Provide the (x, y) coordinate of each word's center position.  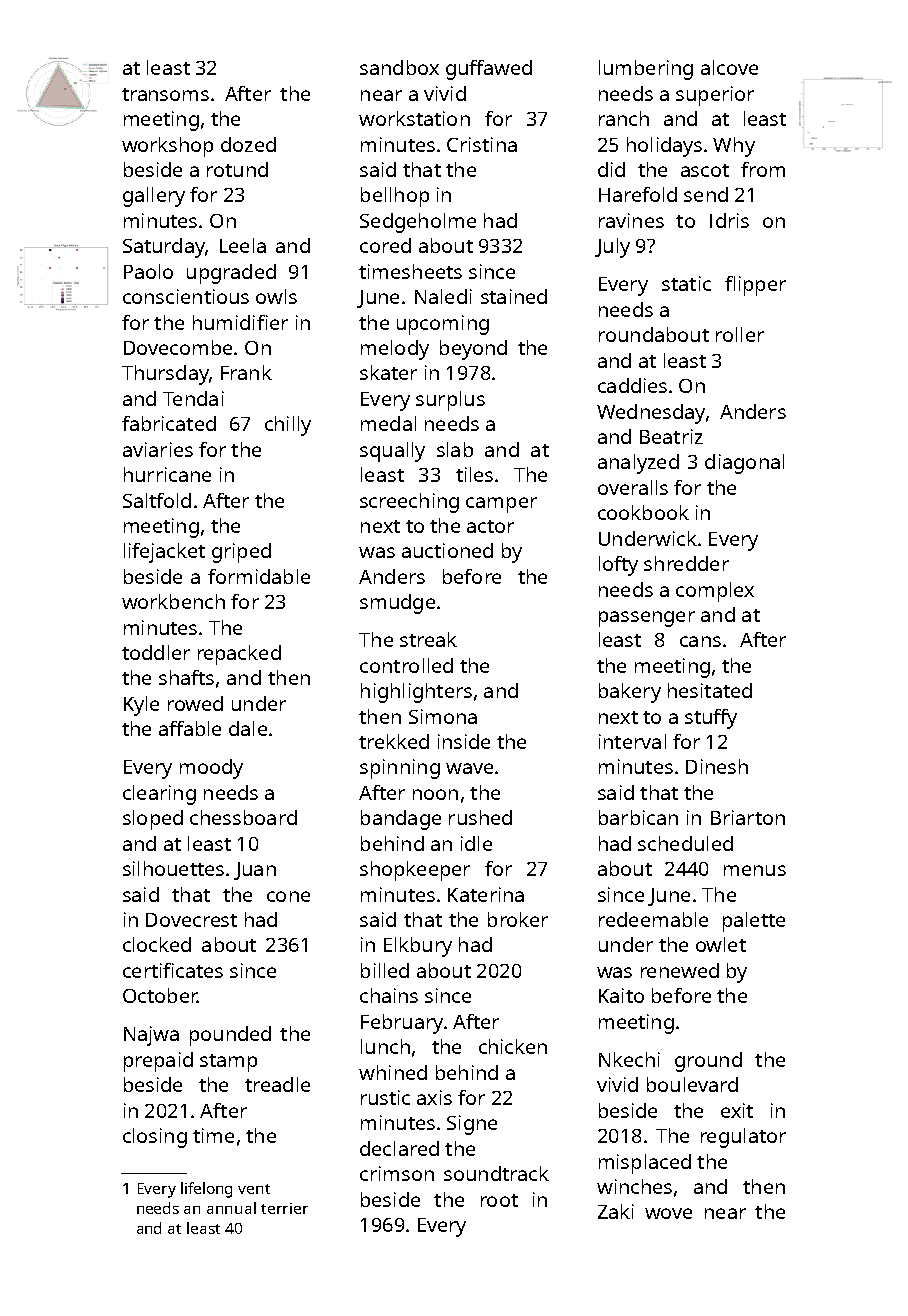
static (686, 283)
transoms (165, 94)
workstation (414, 118)
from (763, 169)
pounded (230, 1036)
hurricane (167, 474)
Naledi (443, 296)
